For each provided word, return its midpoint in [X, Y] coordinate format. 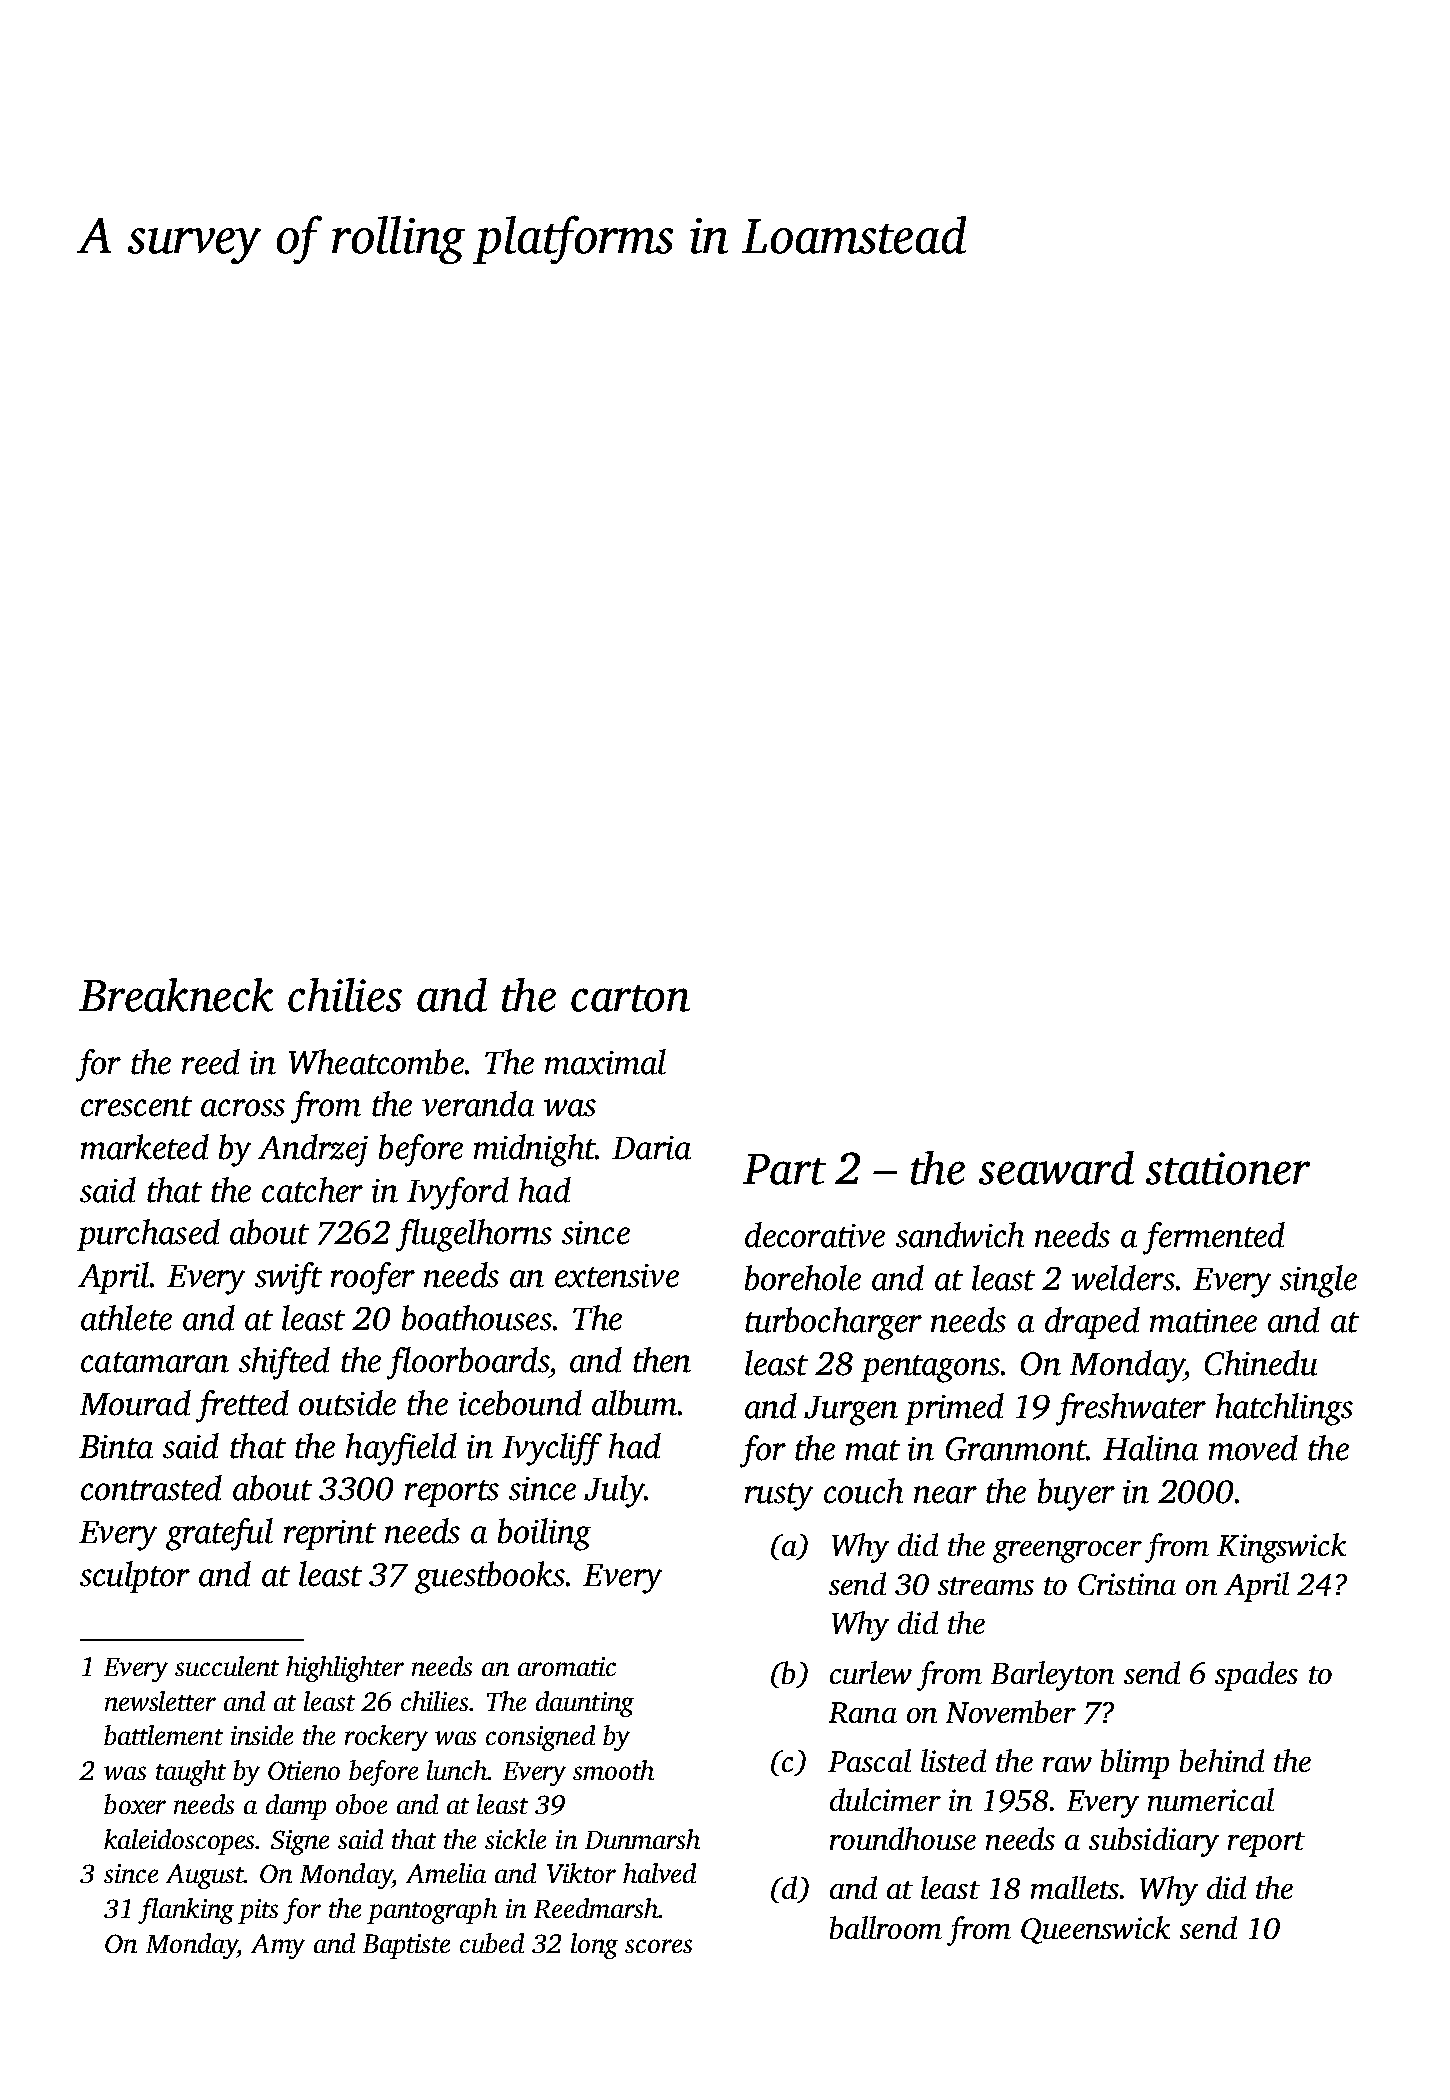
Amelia [446, 1873]
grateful [219, 1534]
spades [1256, 1676]
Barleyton [1052, 1676]
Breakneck [176, 995]
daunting [585, 1704]
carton [630, 998]
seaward [1056, 1168]
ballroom [886, 1927]
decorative [815, 1235]
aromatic [567, 1666]
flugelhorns [474, 1235]
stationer [1228, 1168]
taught [191, 1773]
